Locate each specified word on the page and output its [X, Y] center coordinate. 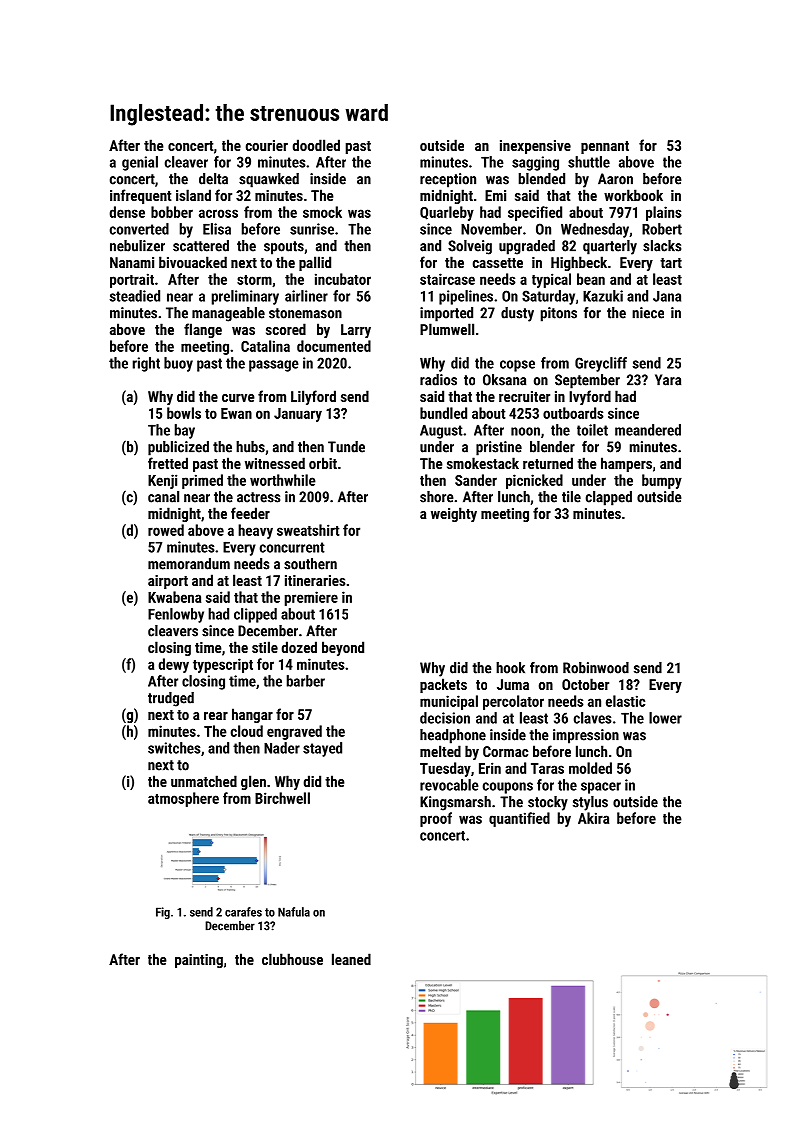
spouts [284, 248]
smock [322, 212]
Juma [513, 684]
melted [440, 751]
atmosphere [183, 799]
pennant [605, 147]
